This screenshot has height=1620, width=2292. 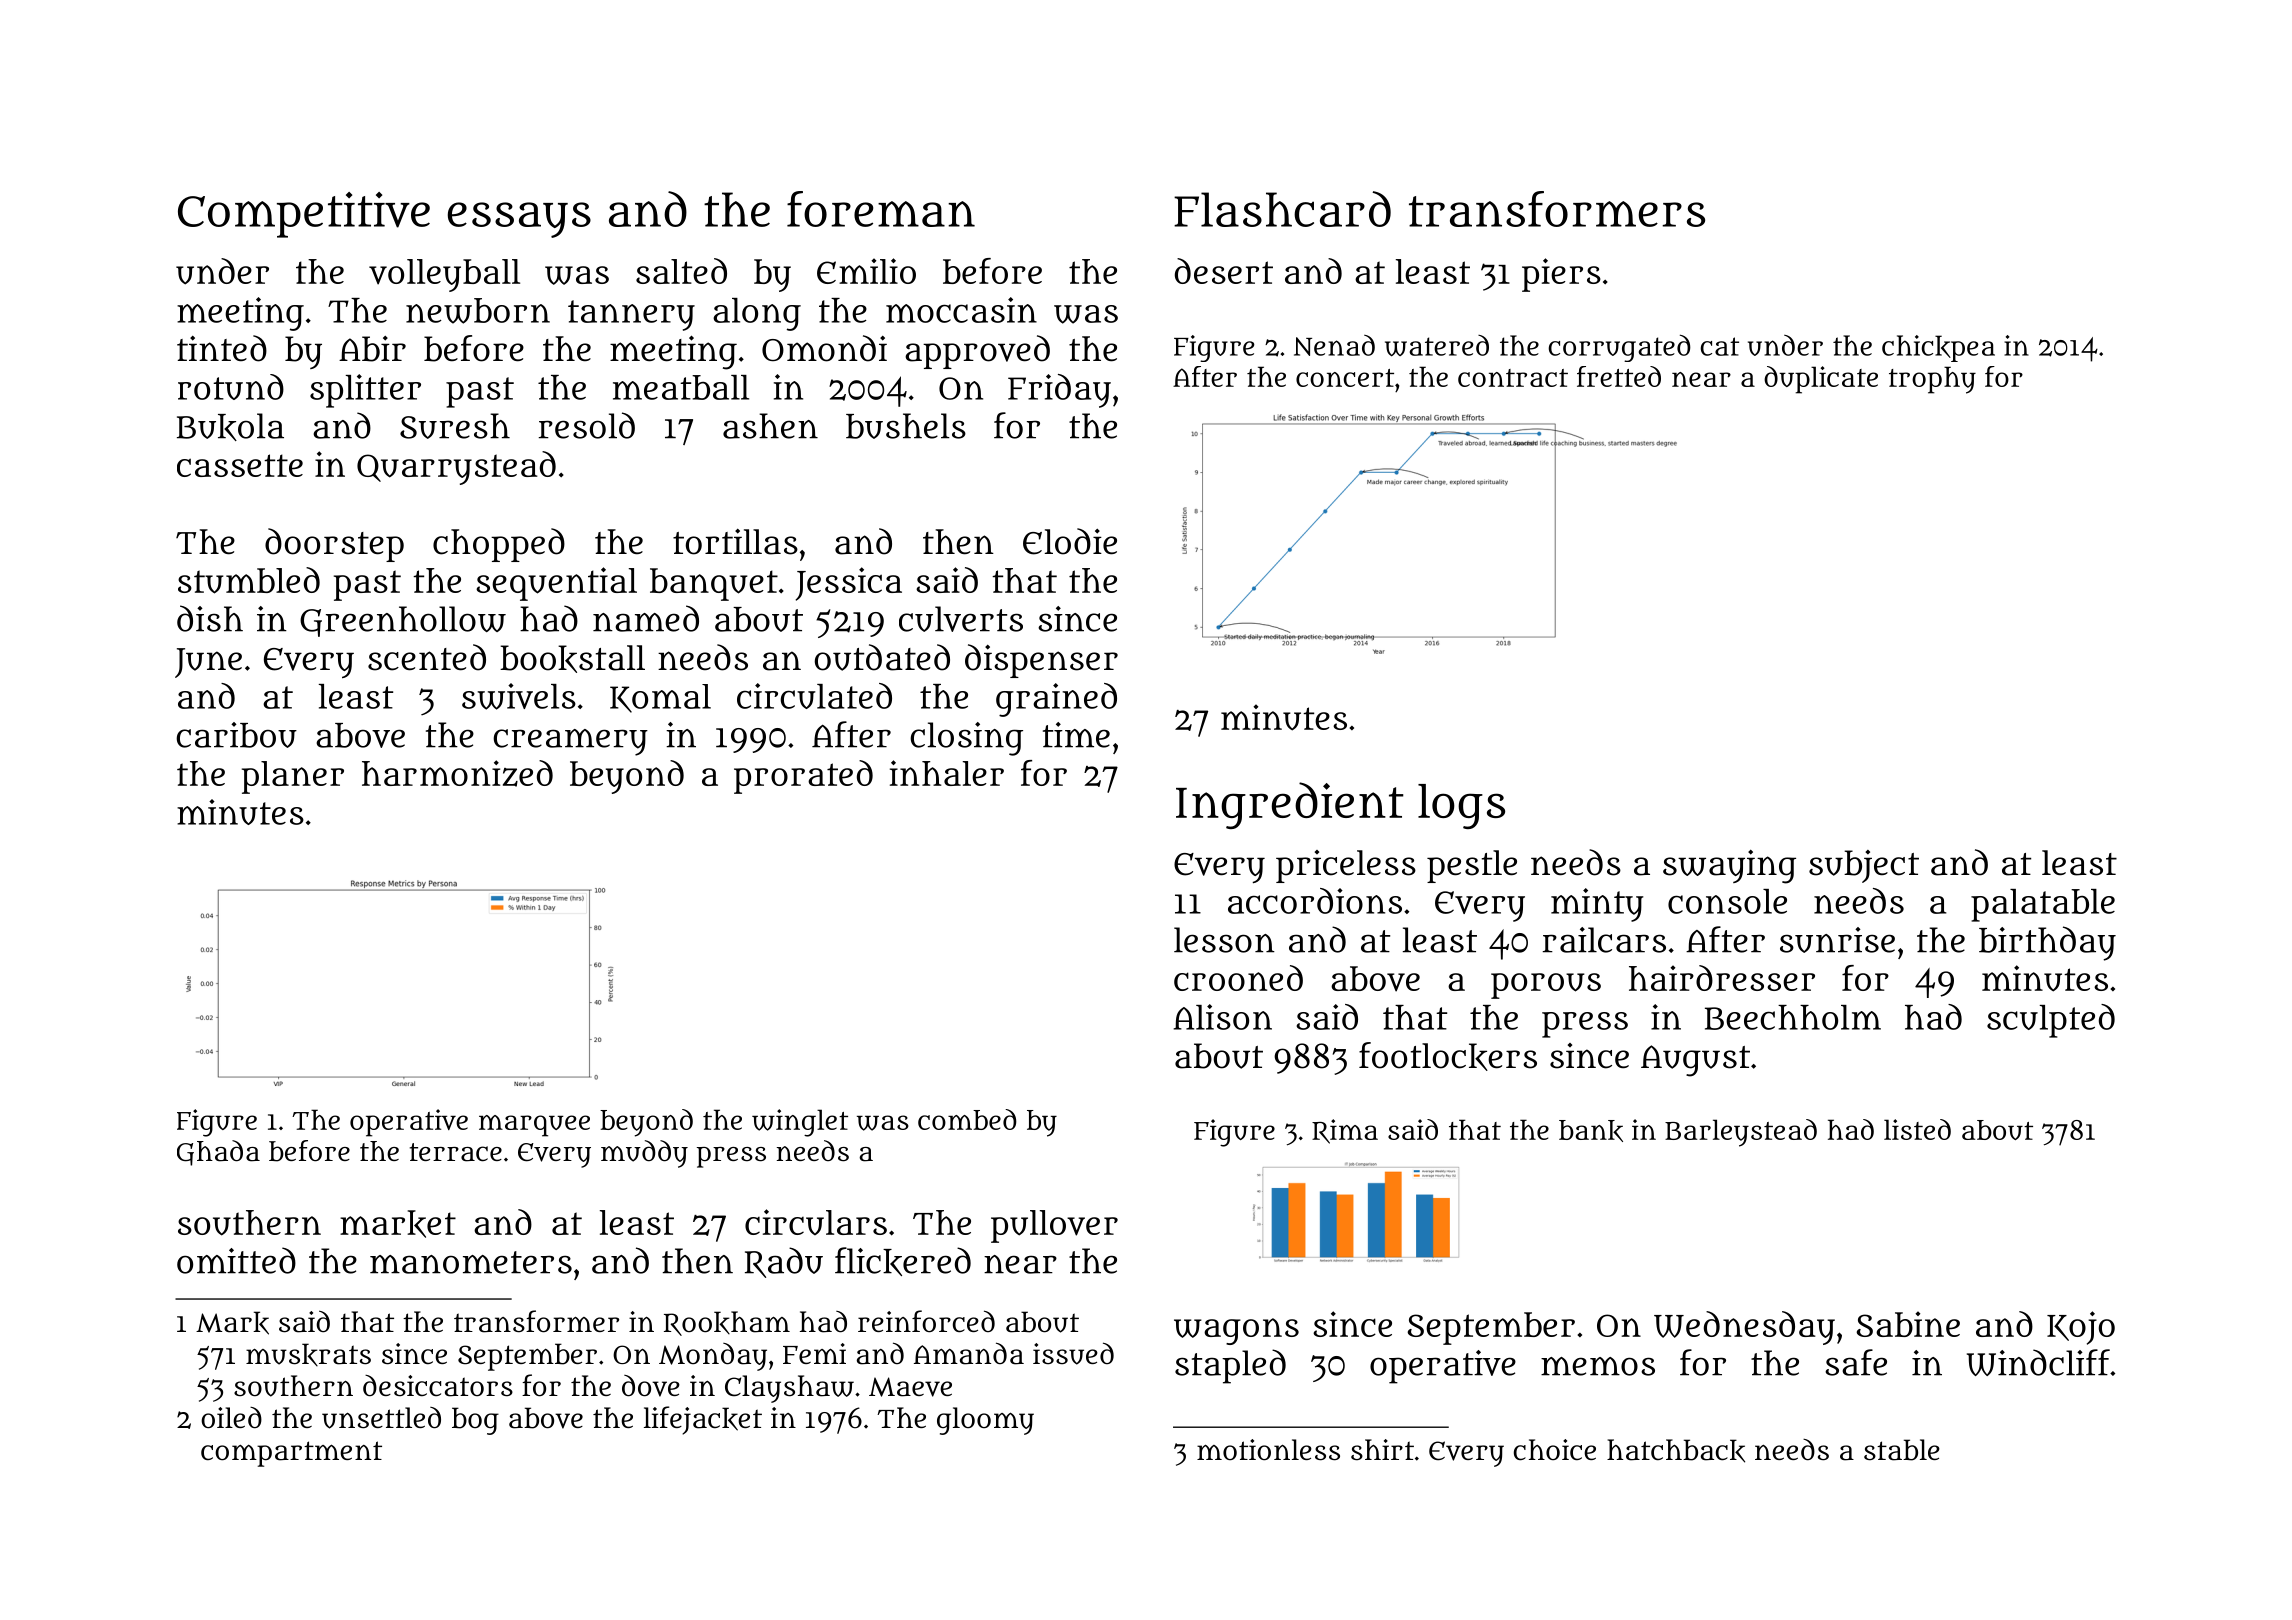 What do you see at coordinates (1382, 1450) in the screenshot?
I see `shirt` at bounding box center [1382, 1450].
